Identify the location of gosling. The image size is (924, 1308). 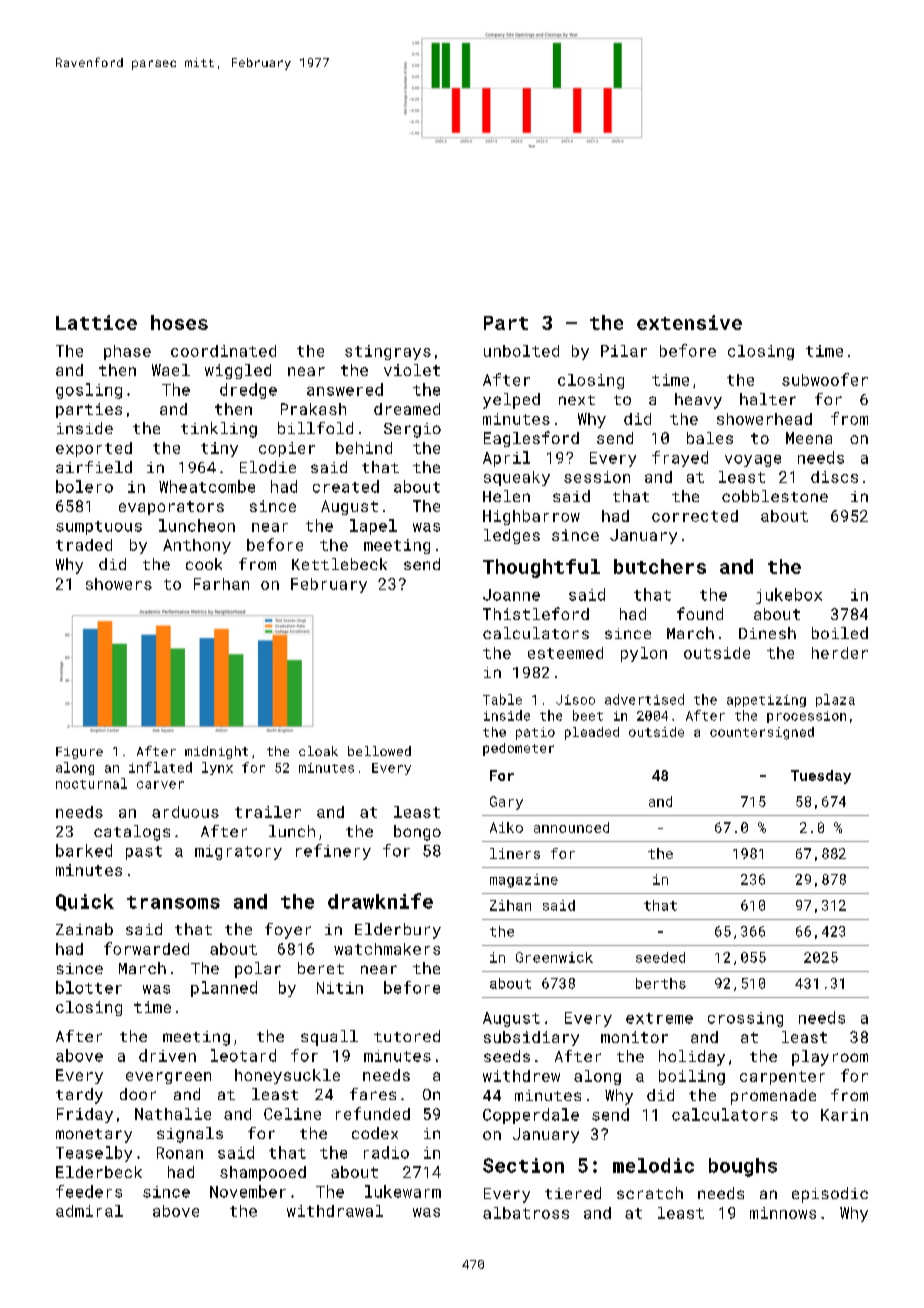
(89, 391).
